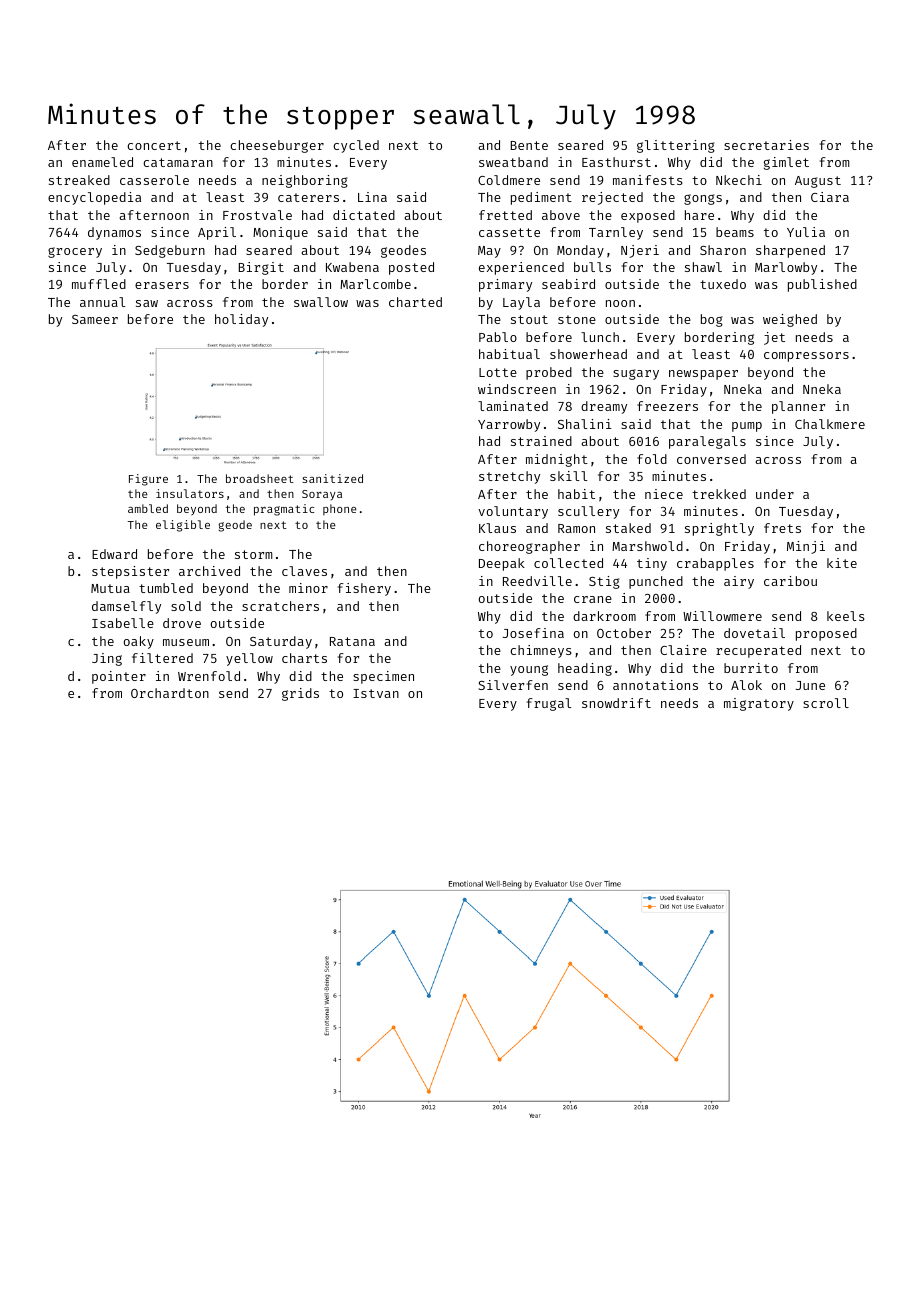 The width and height of the image is (924, 1308). I want to click on concert, so click(154, 145).
